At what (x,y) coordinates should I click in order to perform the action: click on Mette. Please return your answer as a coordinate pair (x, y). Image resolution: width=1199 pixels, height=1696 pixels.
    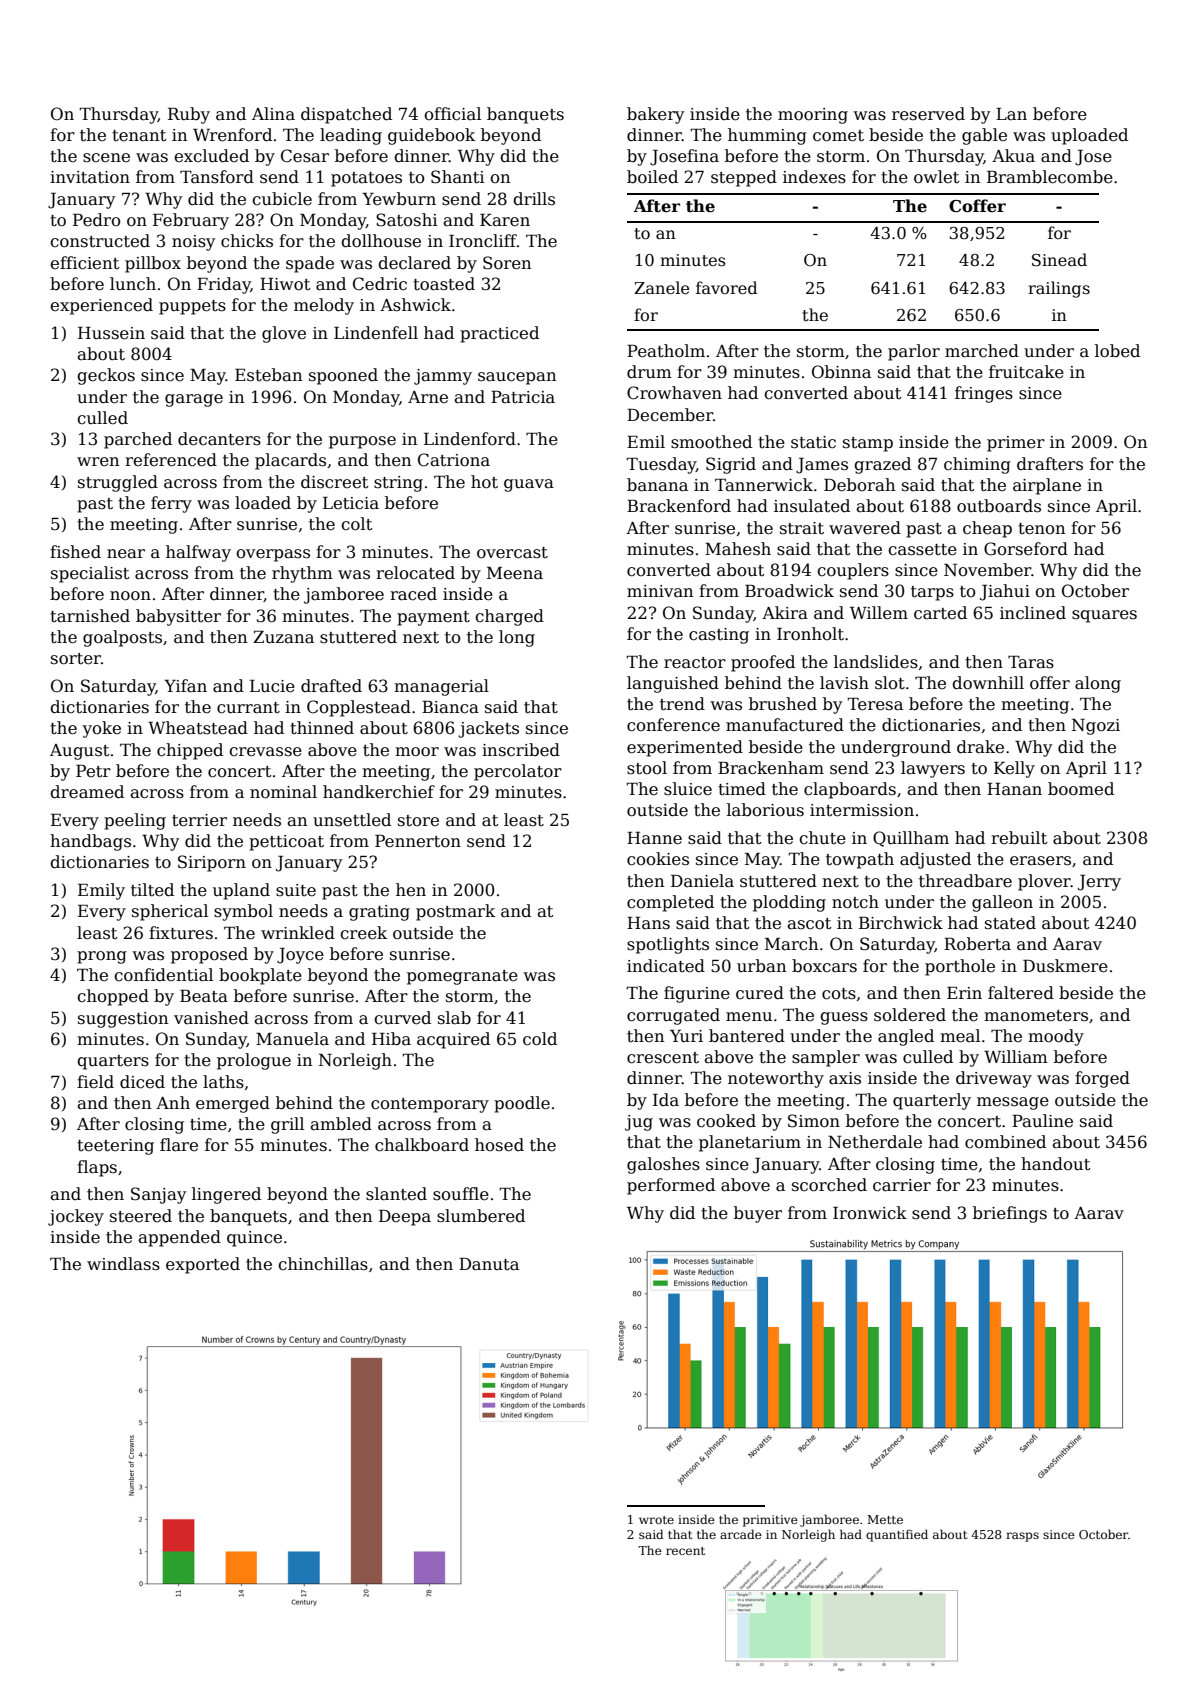
    Looking at the image, I should click on (885, 1519).
